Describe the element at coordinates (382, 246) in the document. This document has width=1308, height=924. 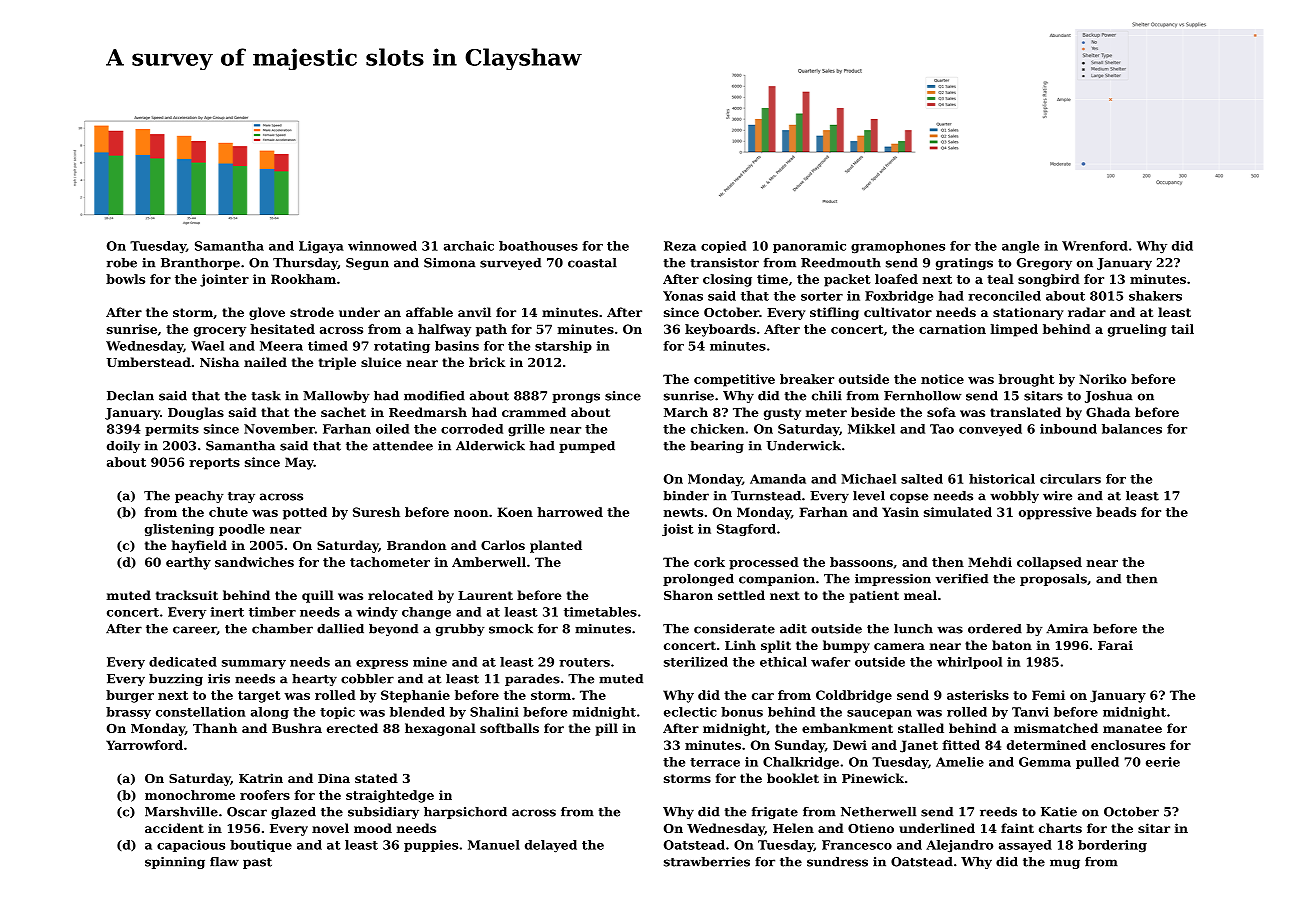
I see `winnowed` at that location.
